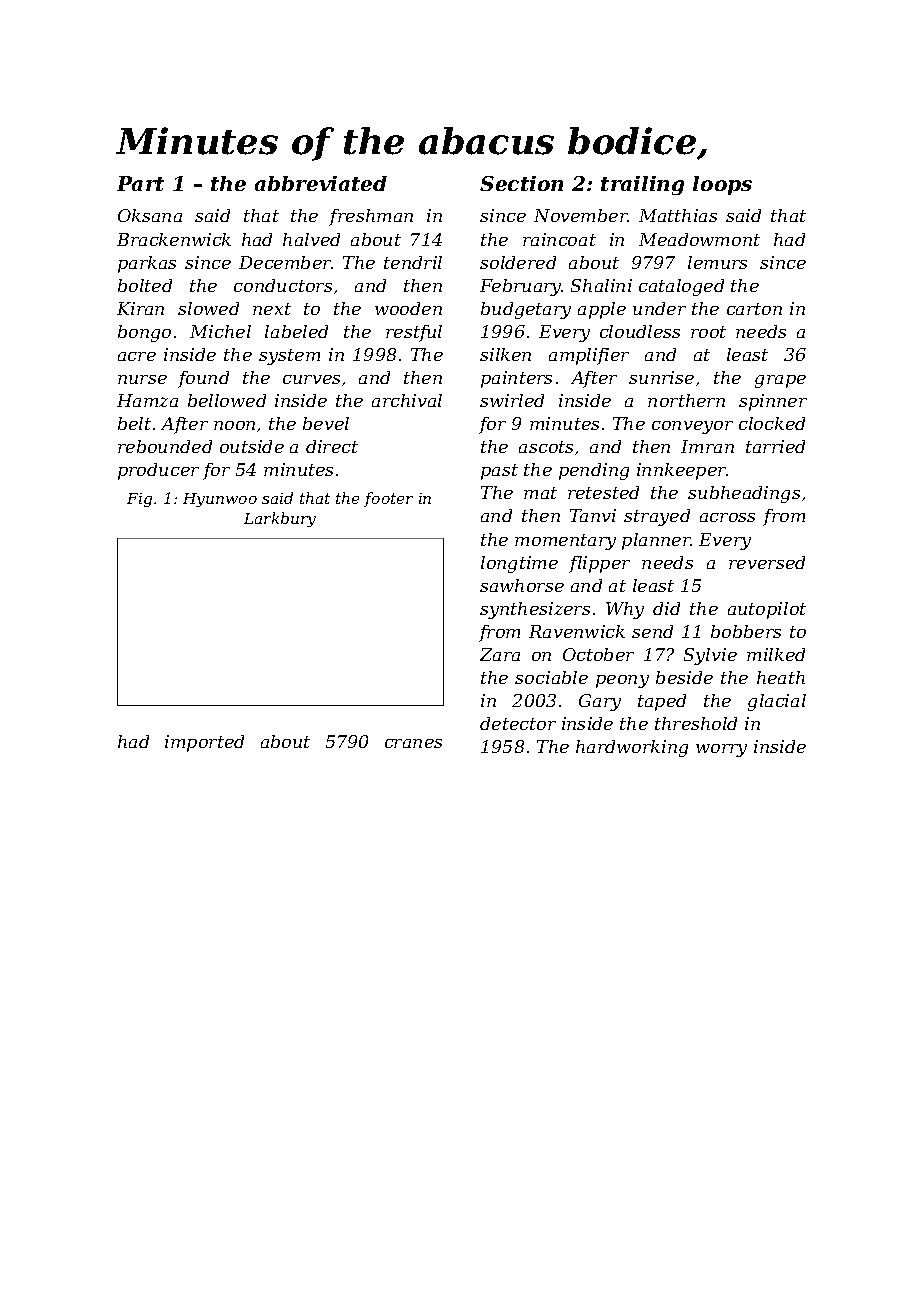  Describe the element at coordinates (208, 308) in the screenshot. I see `slowed` at that location.
